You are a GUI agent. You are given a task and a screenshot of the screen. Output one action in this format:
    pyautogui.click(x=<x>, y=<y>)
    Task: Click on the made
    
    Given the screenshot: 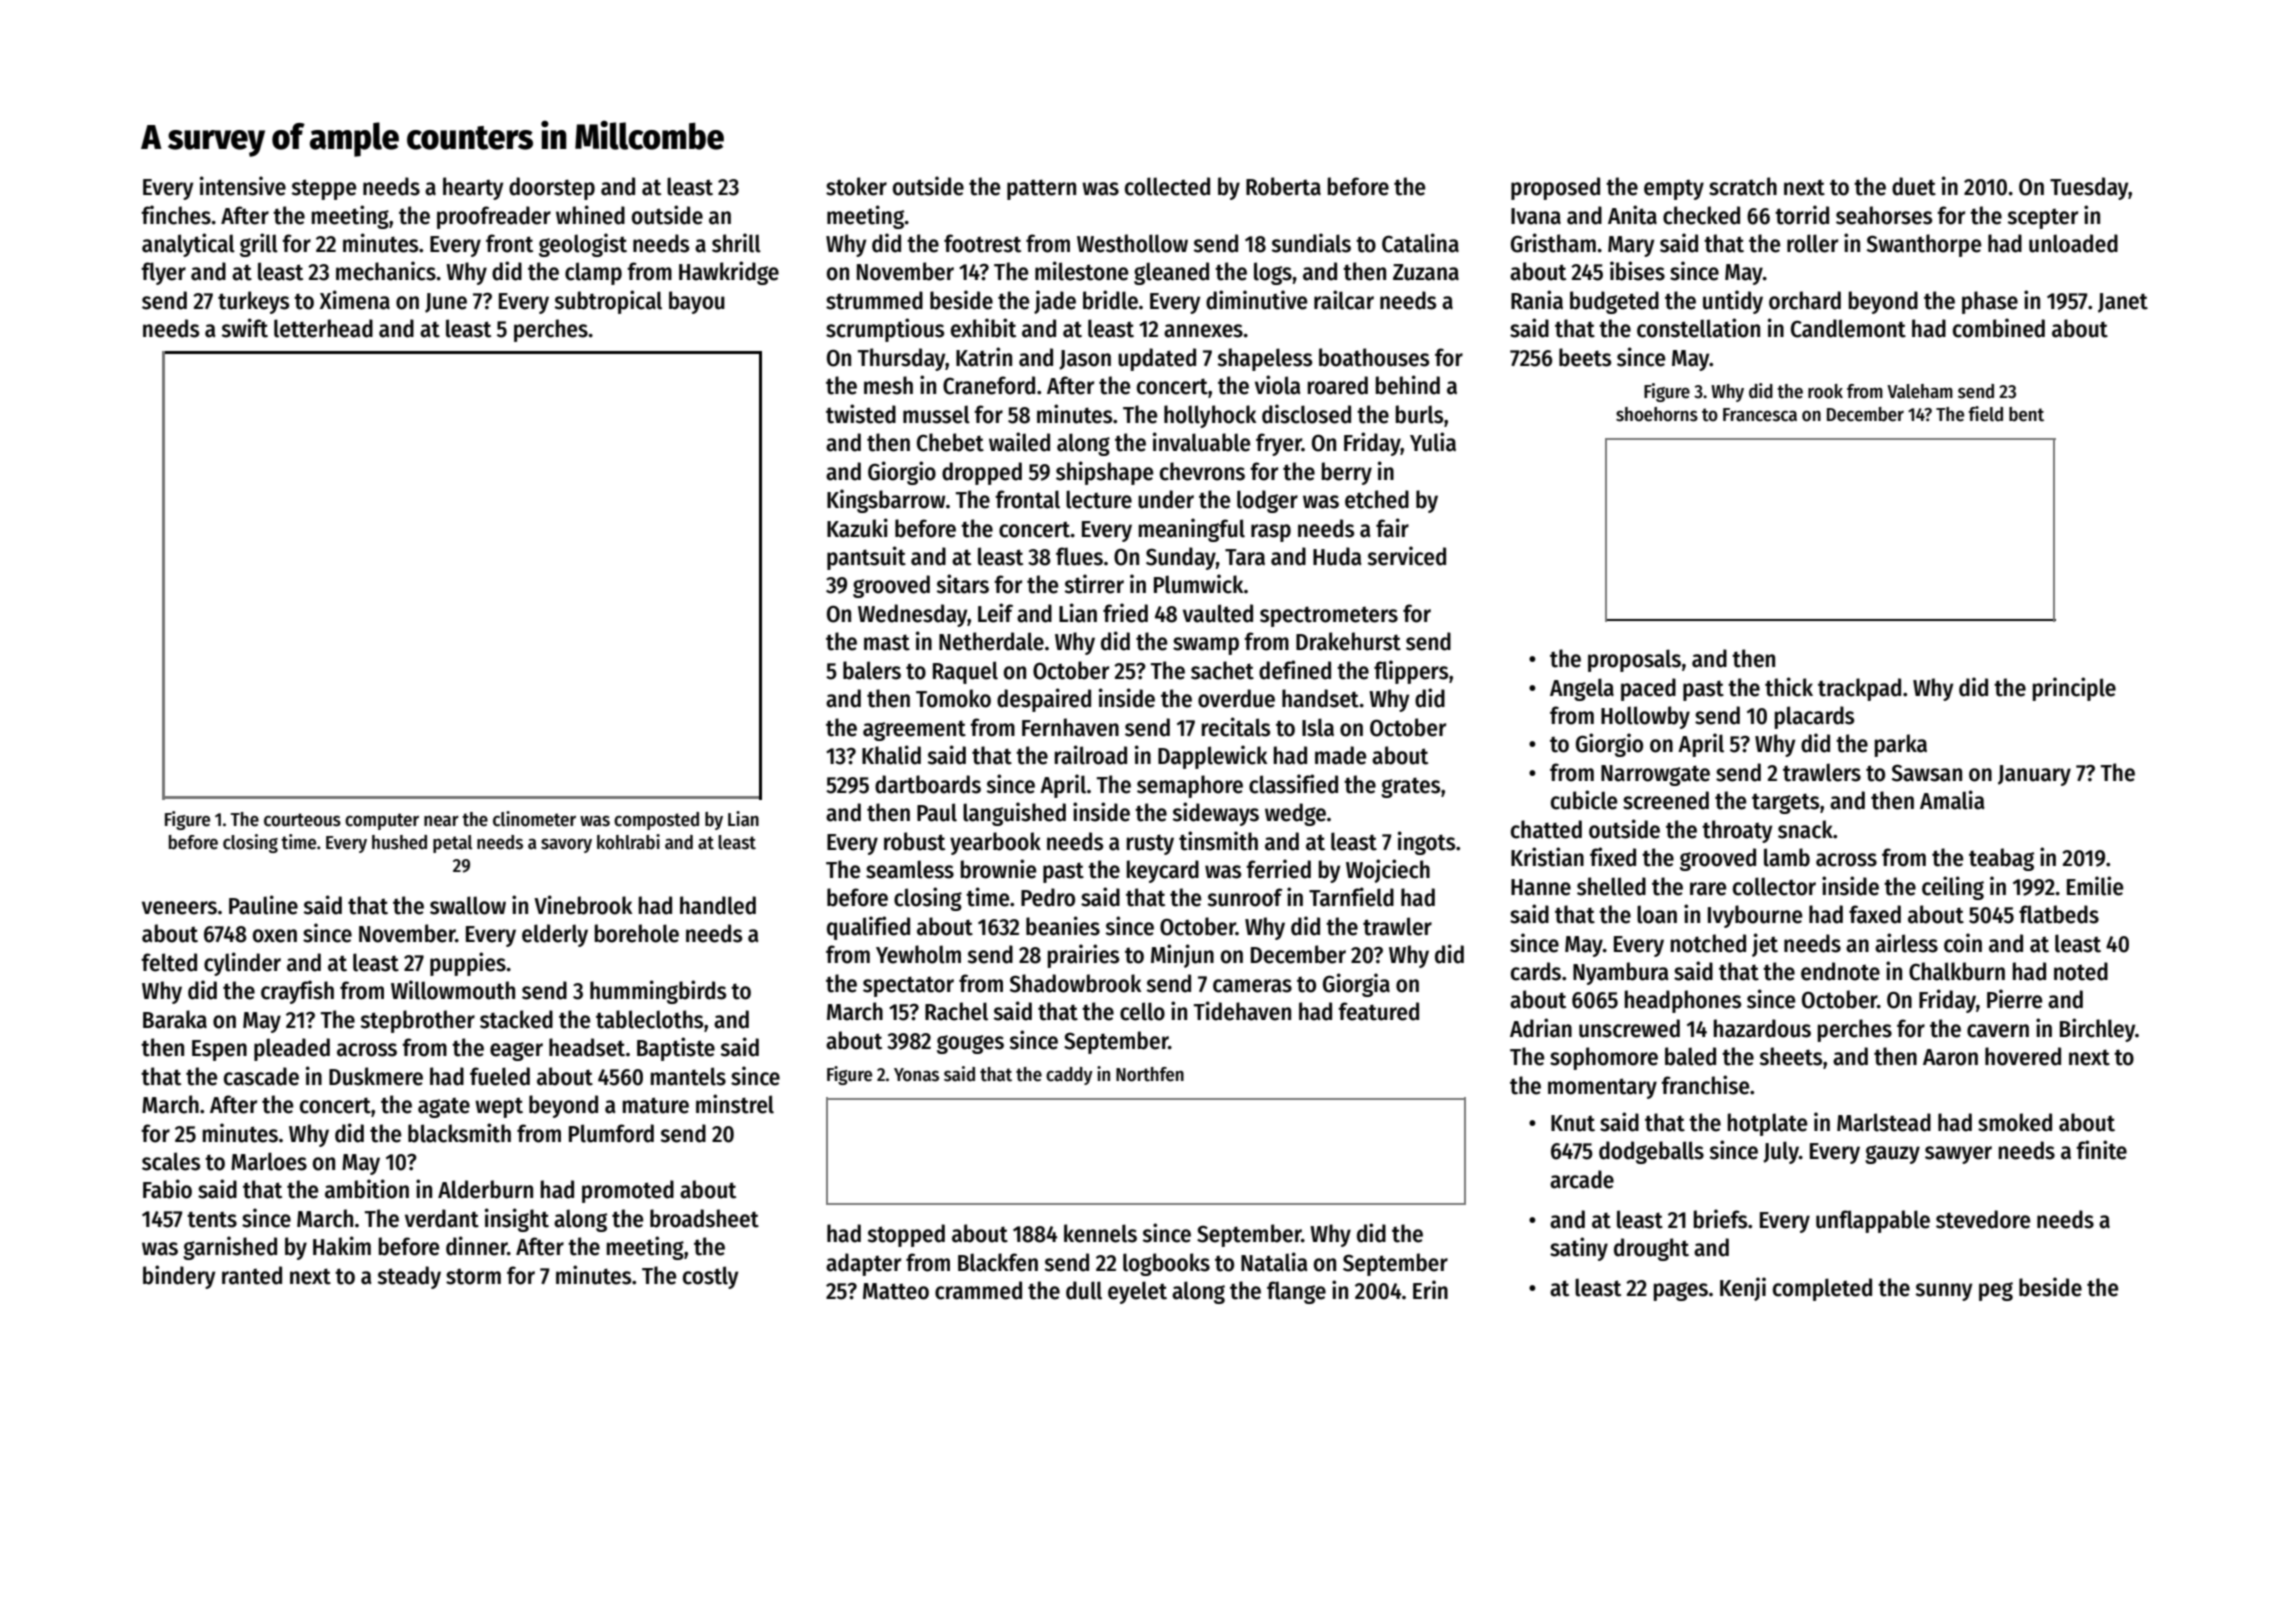 What is the action you would take?
    pyautogui.click(x=1340, y=755)
